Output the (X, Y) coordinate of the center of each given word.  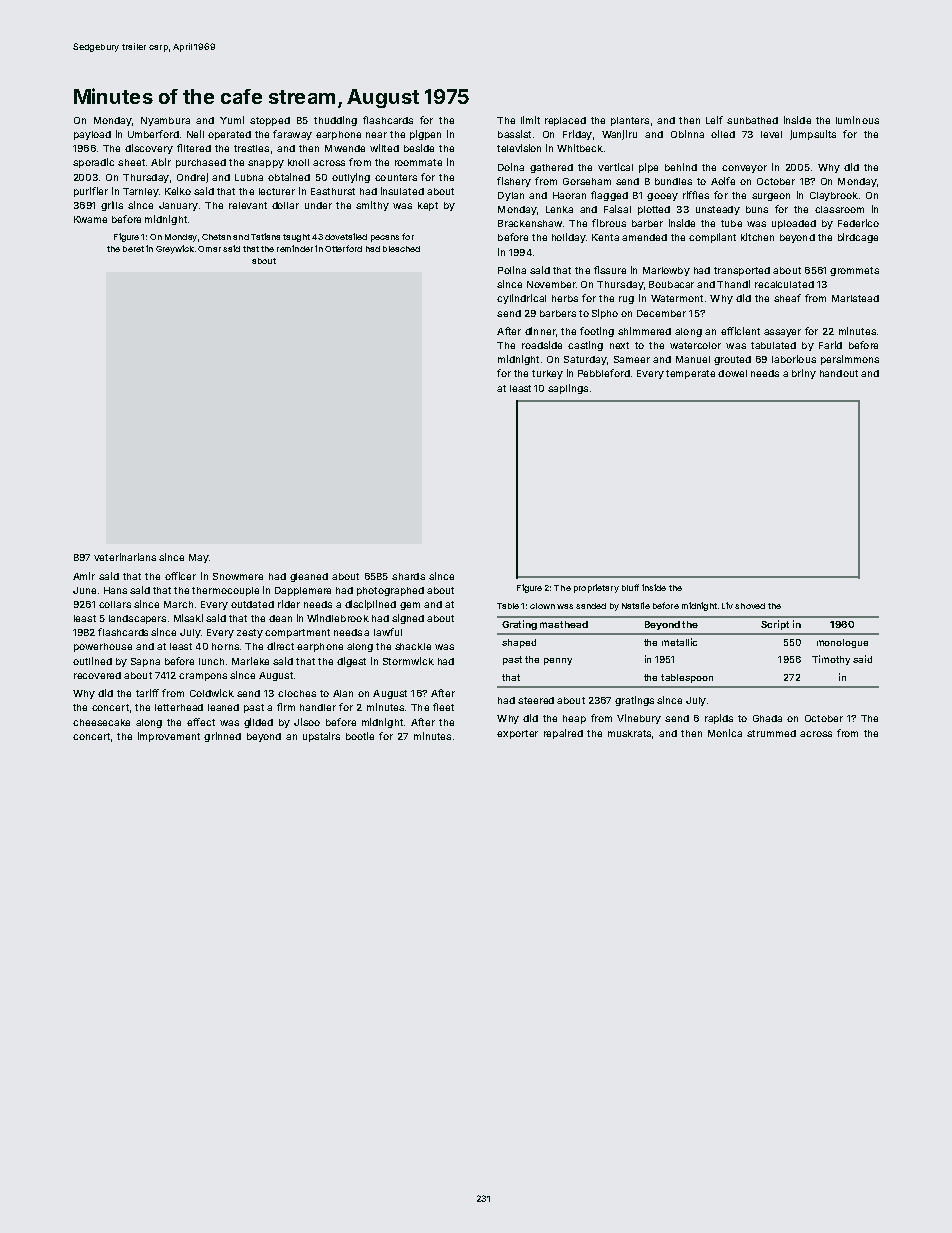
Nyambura (165, 121)
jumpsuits (813, 135)
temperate (690, 374)
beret (133, 249)
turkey (547, 374)
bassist (514, 134)
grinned (222, 737)
